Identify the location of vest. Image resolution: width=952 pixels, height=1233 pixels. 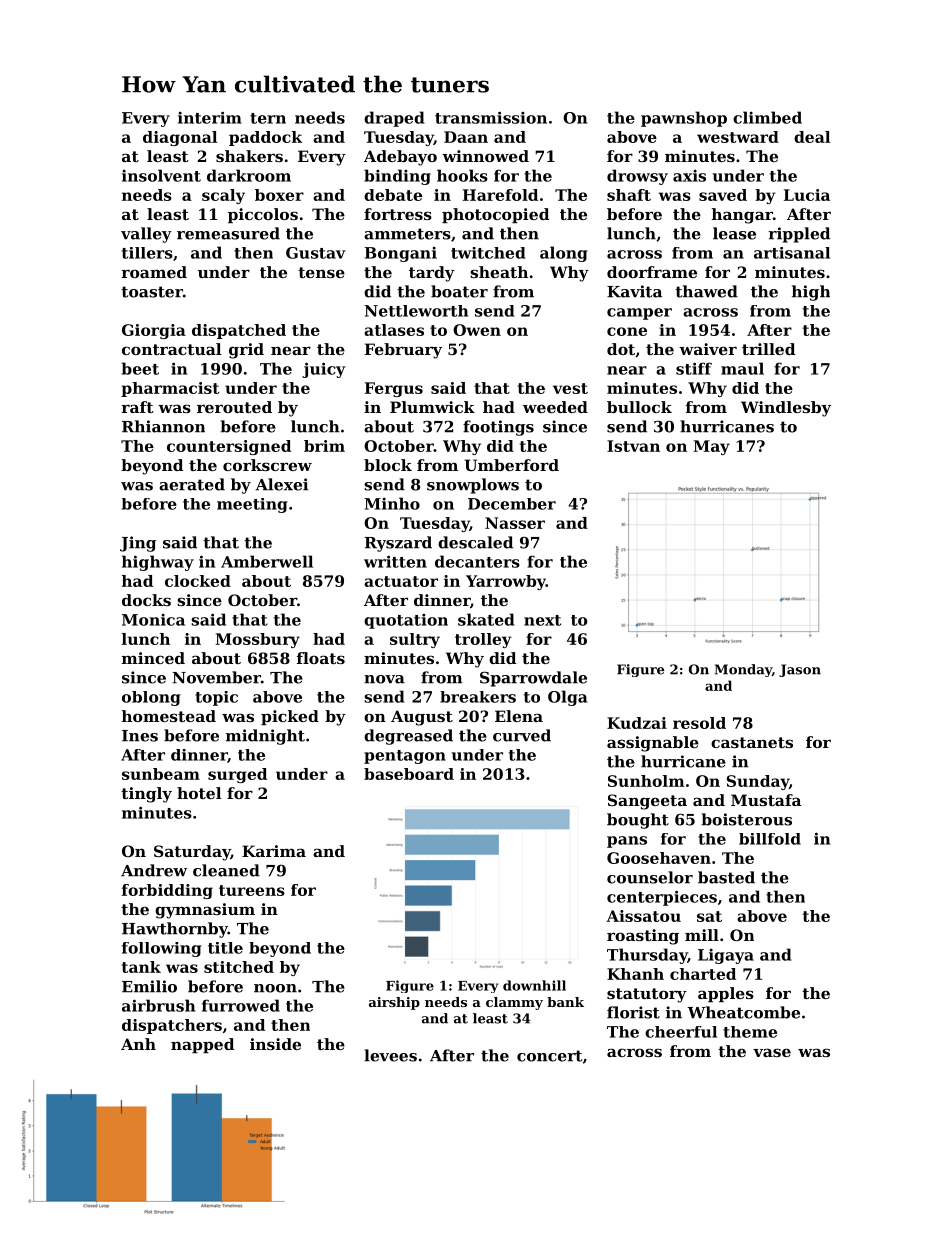
(570, 388).
